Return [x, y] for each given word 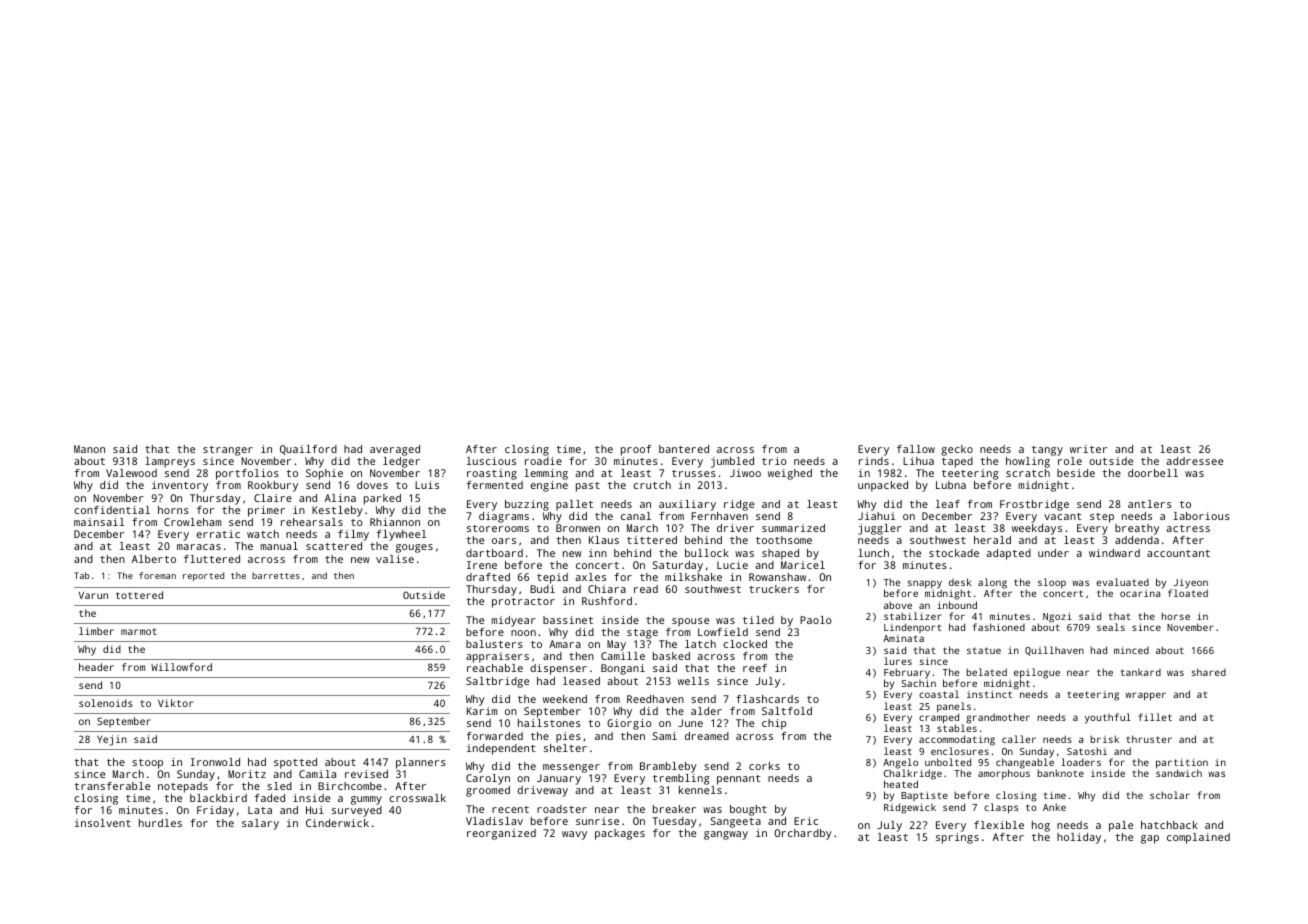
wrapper [1145, 696]
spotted [295, 763]
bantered [684, 449]
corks [764, 766]
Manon [89, 449]
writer [1088, 449]
